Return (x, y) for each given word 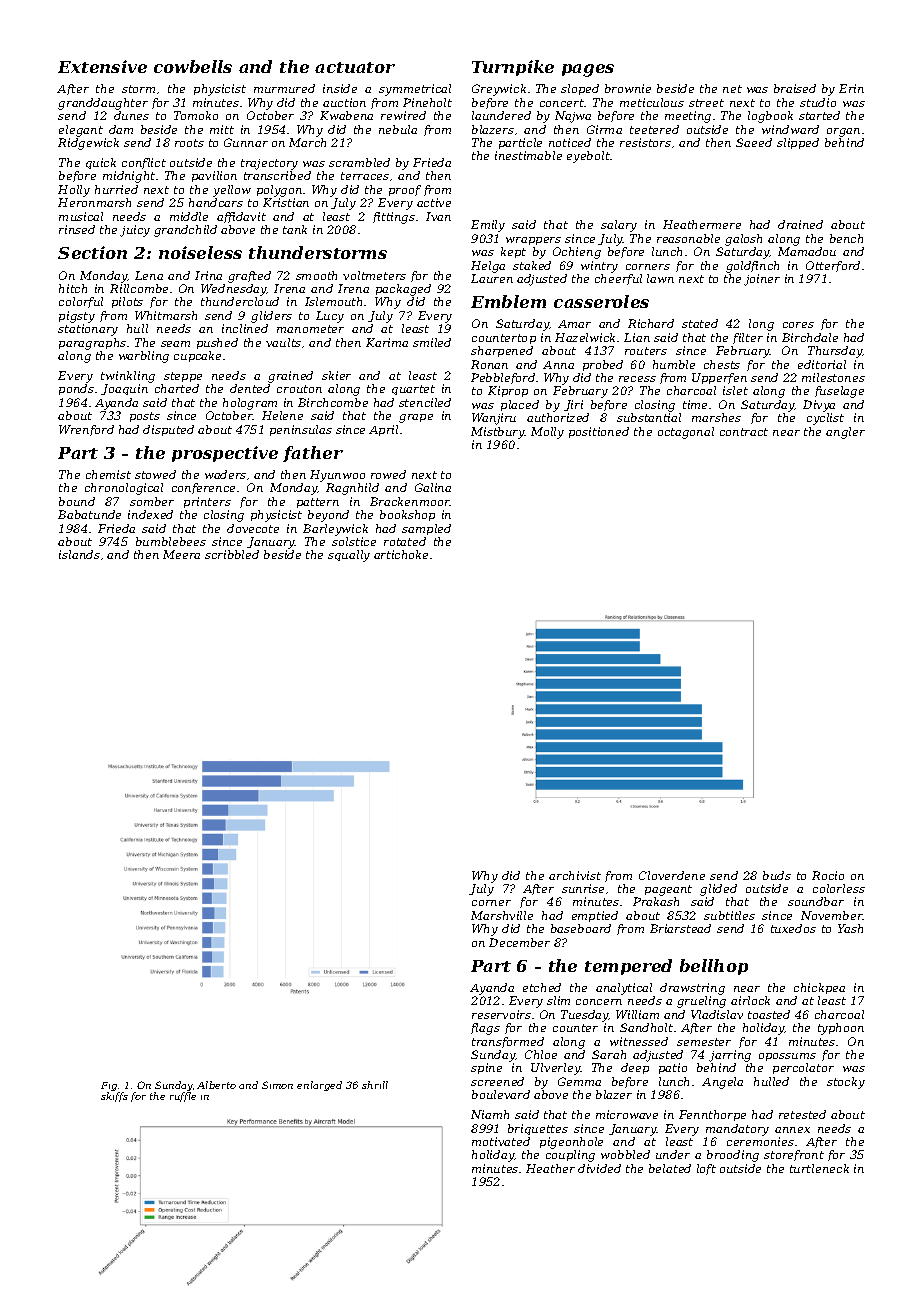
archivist (575, 875)
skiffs (114, 1097)
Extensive (102, 66)
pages (588, 70)
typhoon (841, 1029)
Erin (851, 88)
